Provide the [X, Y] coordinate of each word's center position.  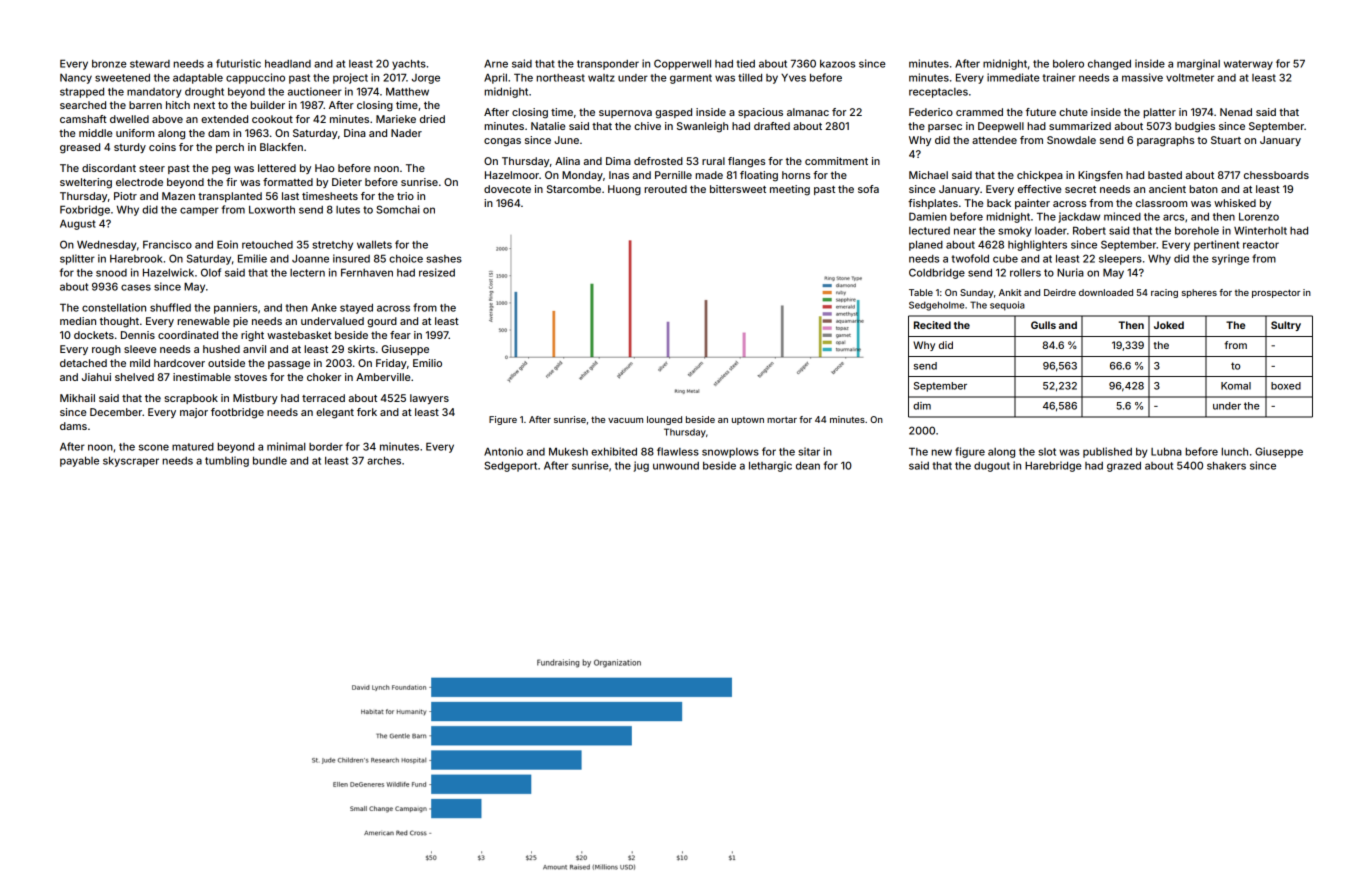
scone [154, 447]
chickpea [1040, 176]
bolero [1068, 64]
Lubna [1166, 452]
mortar [782, 420]
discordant [109, 168]
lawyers [429, 399]
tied [745, 63]
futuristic [238, 63]
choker [324, 377]
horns [796, 175]
